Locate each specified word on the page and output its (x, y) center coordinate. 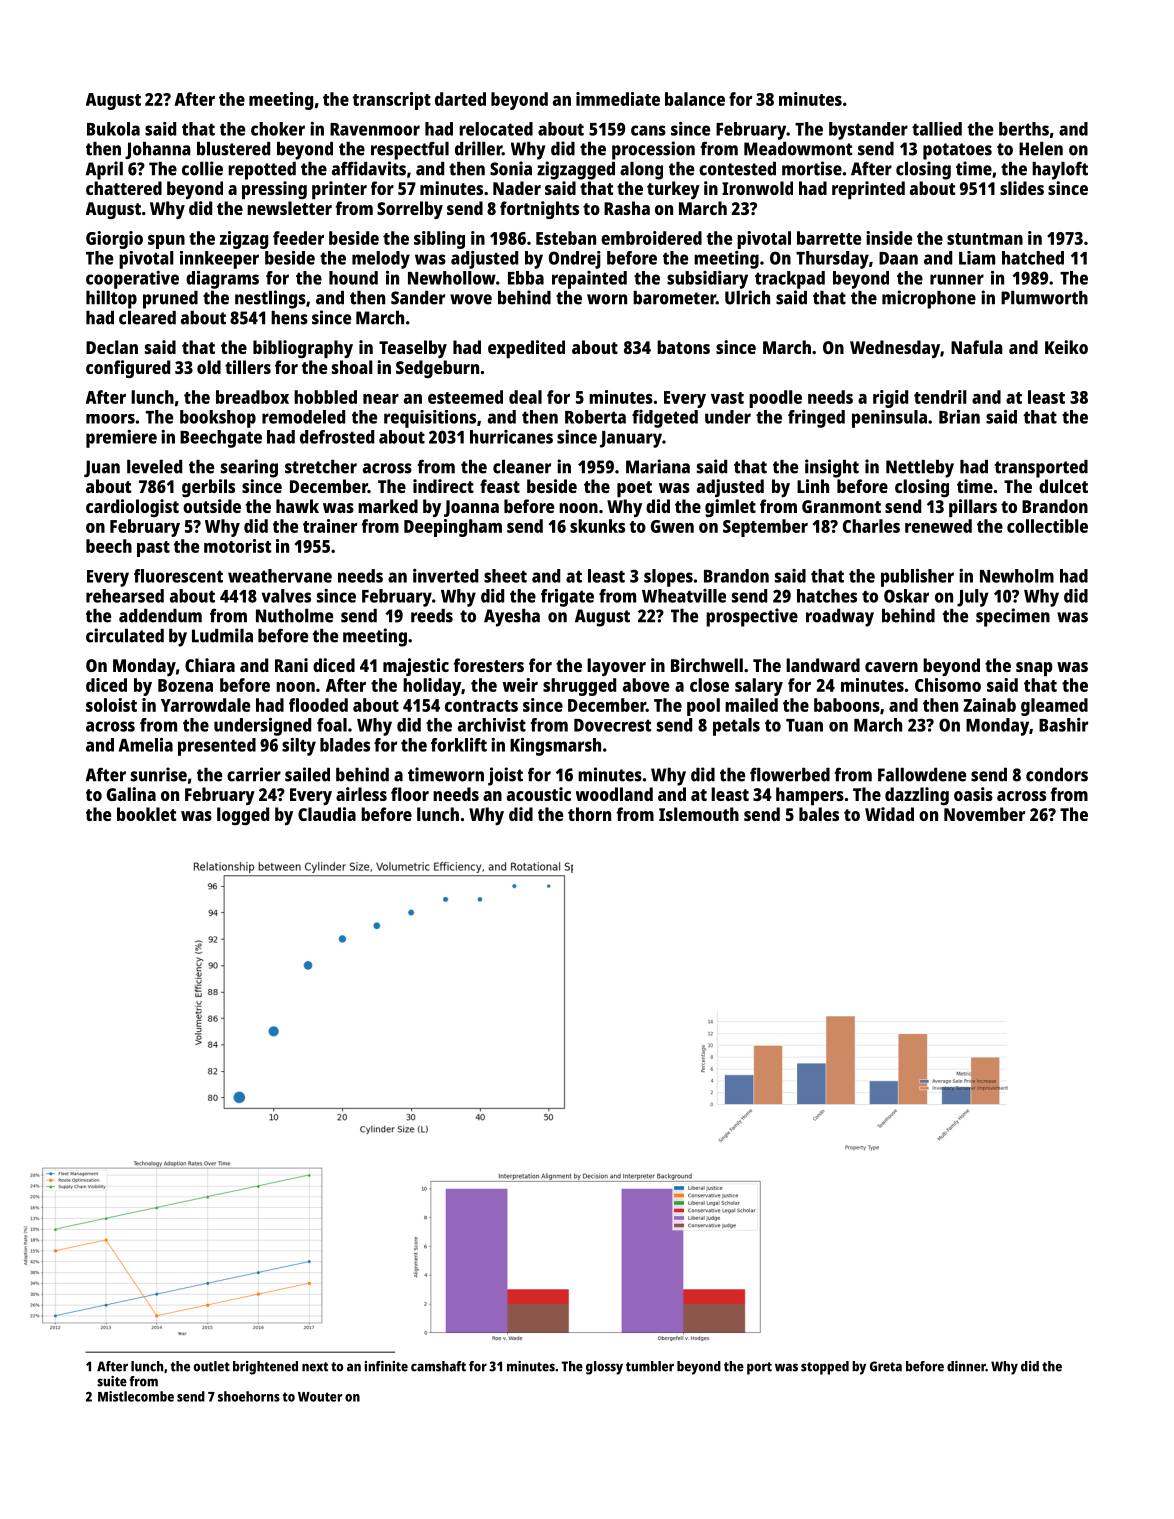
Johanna (158, 150)
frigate (567, 598)
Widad (889, 814)
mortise (812, 168)
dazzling (917, 796)
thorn (589, 814)
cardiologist (132, 508)
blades (345, 745)
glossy (604, 1368)
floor (410, 794)
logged (243, 816)
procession (653, 150)
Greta (886, 1366)
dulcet (1063, 486)
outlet (211, 1366)
